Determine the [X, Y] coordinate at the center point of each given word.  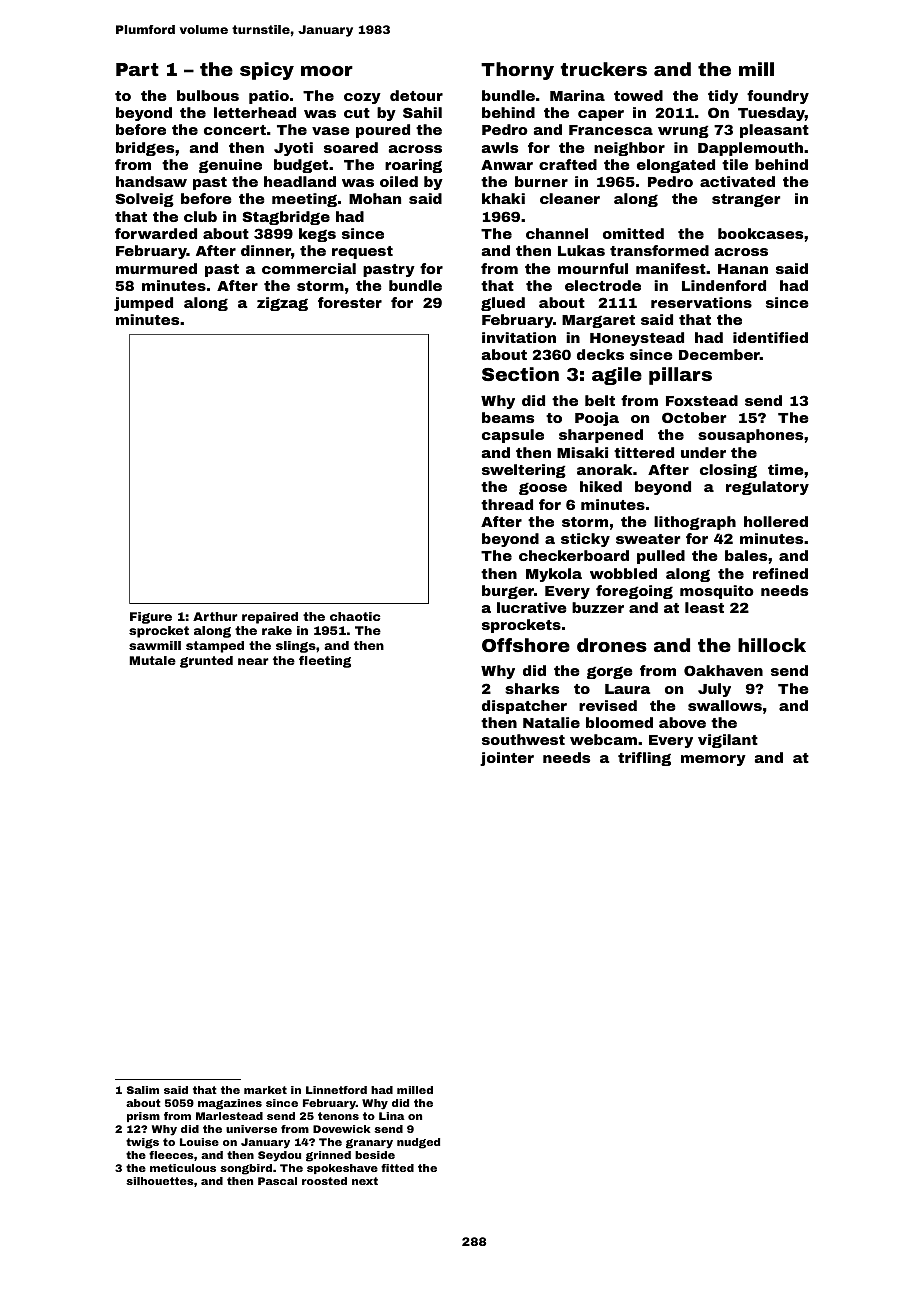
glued [503, 304]
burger [508, 592]
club [200, 216]
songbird [246, 1169]
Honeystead [637, 339]
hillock [772, 645]
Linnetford [336, 1090]
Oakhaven [723, 670]
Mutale [152, 660]
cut [357, 113]
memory [713, 760]
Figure [151, 618]
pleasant [774, 131]
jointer [507, 759]
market [265, 1090]
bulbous [208, 95]
